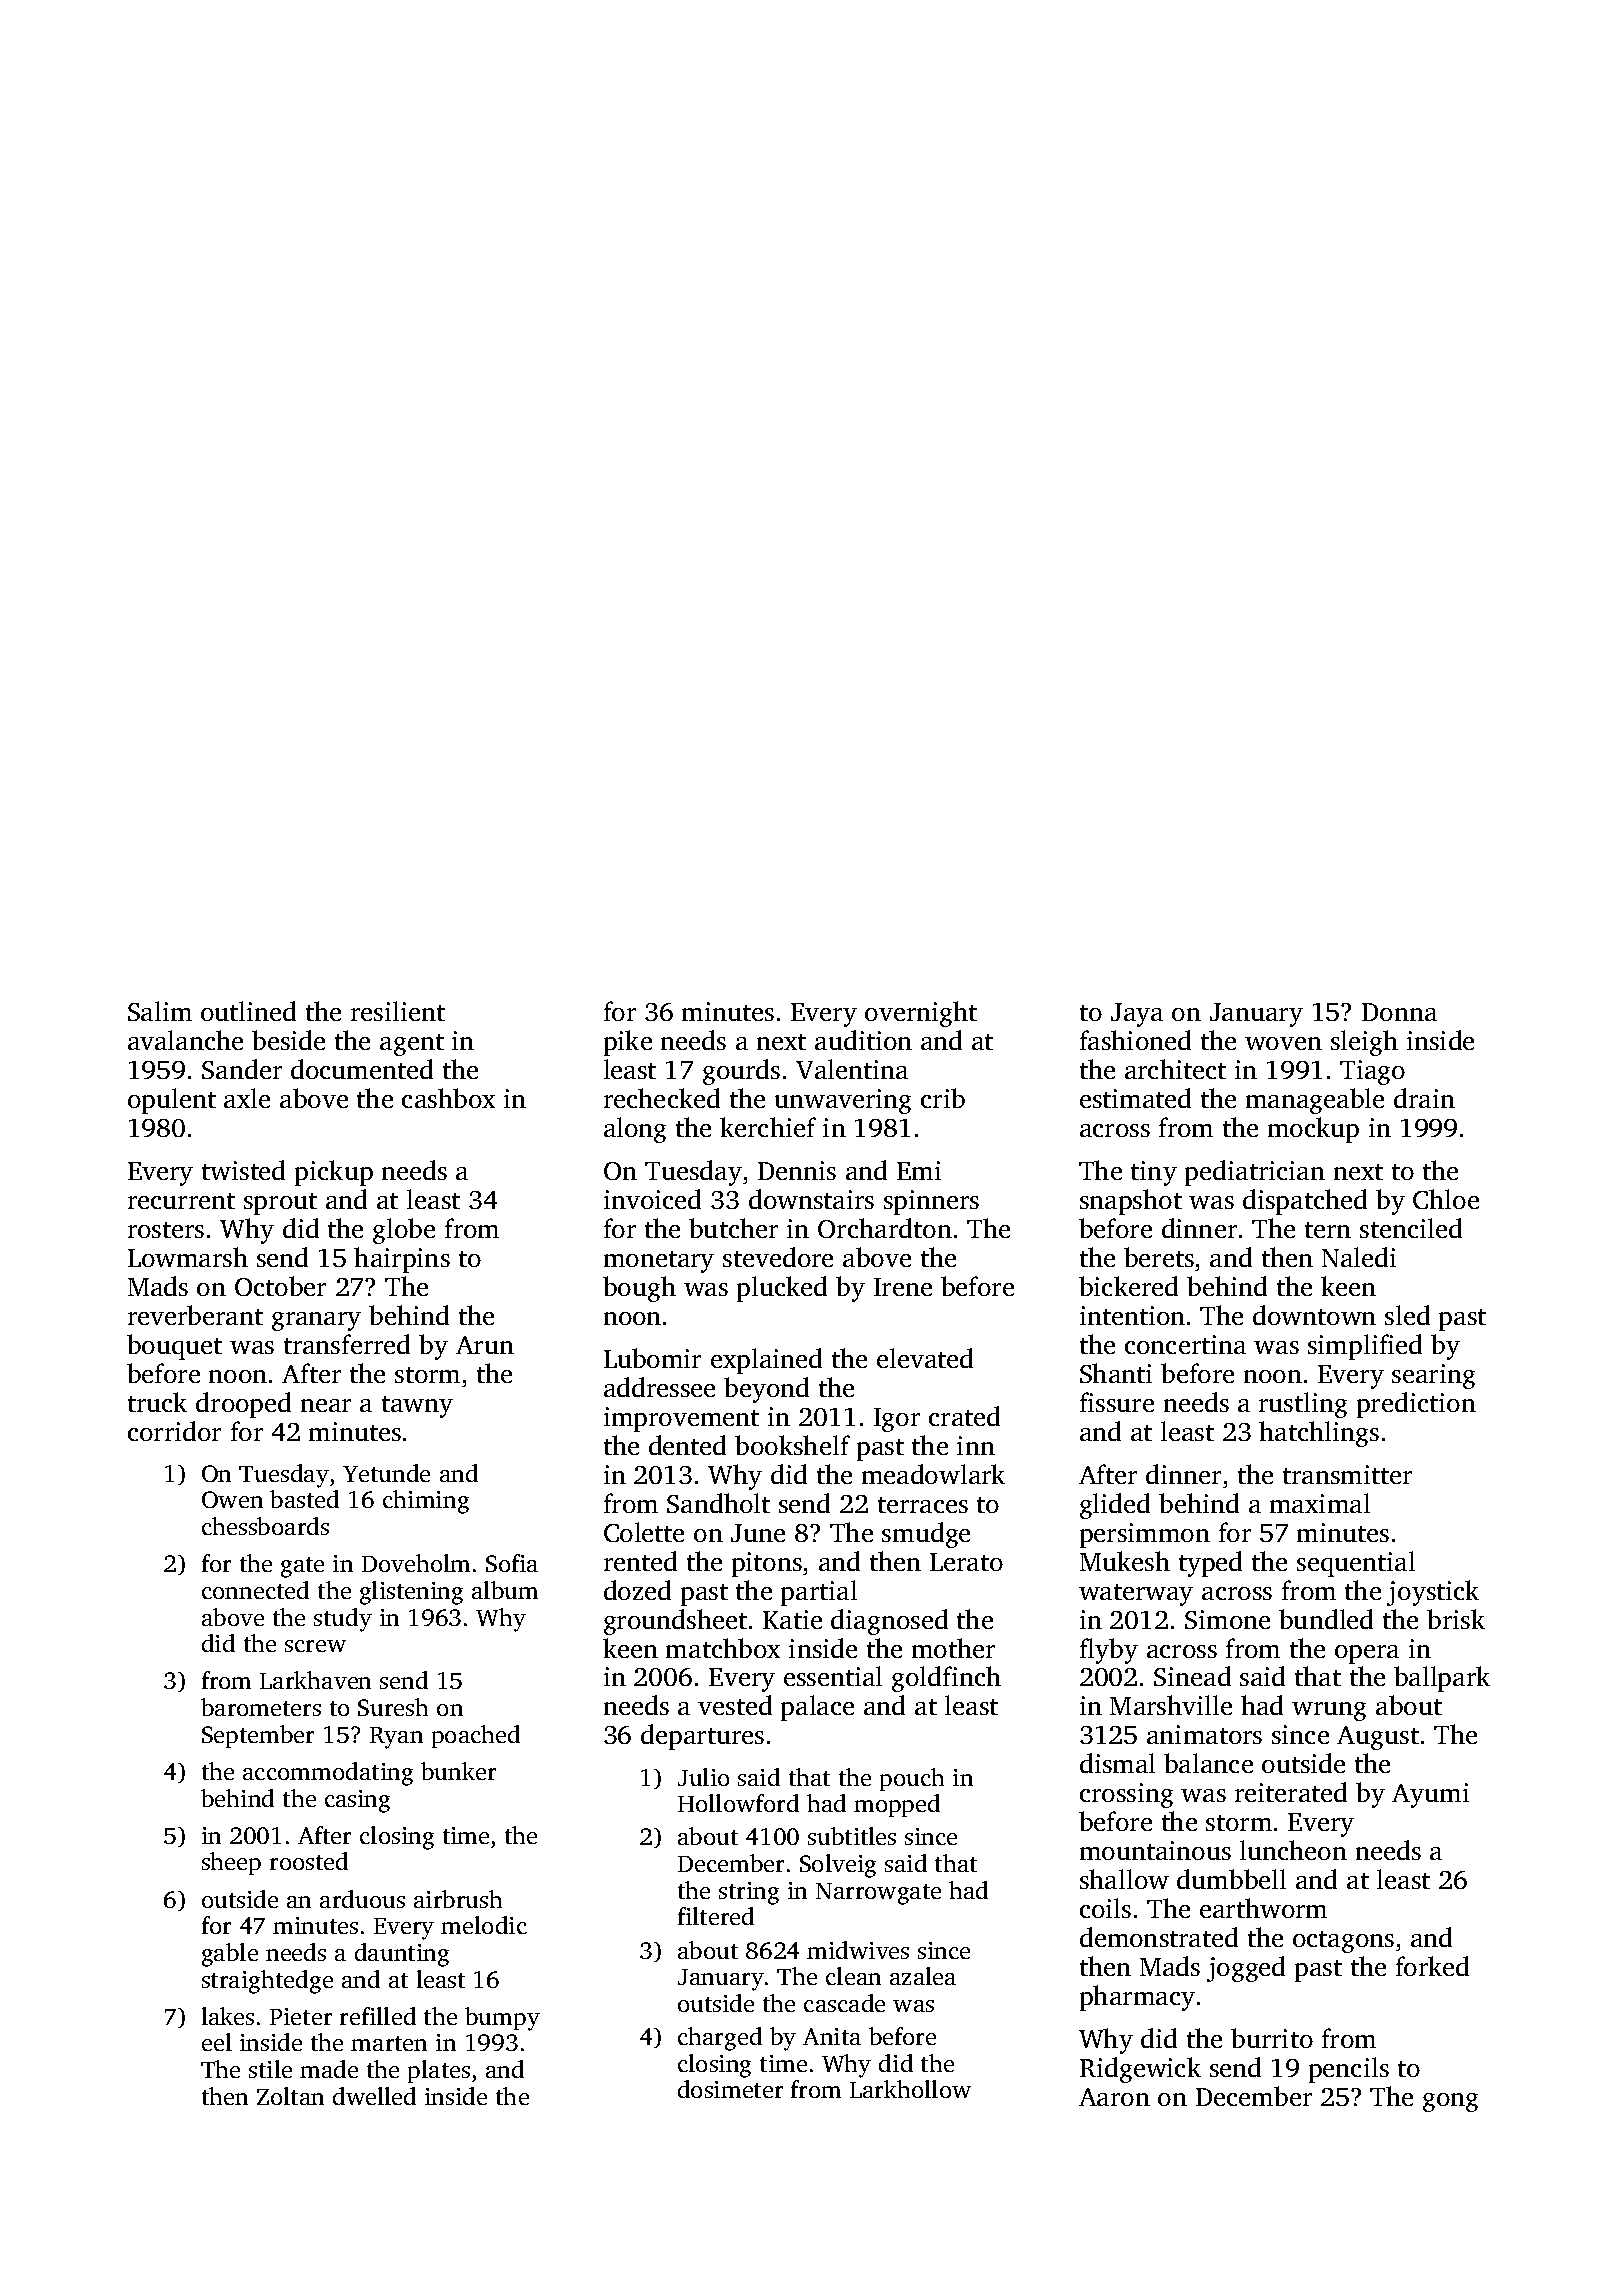  Describe the element at coordinates (1140, 2070) in the page. I see `Ridgewick` at that location.
